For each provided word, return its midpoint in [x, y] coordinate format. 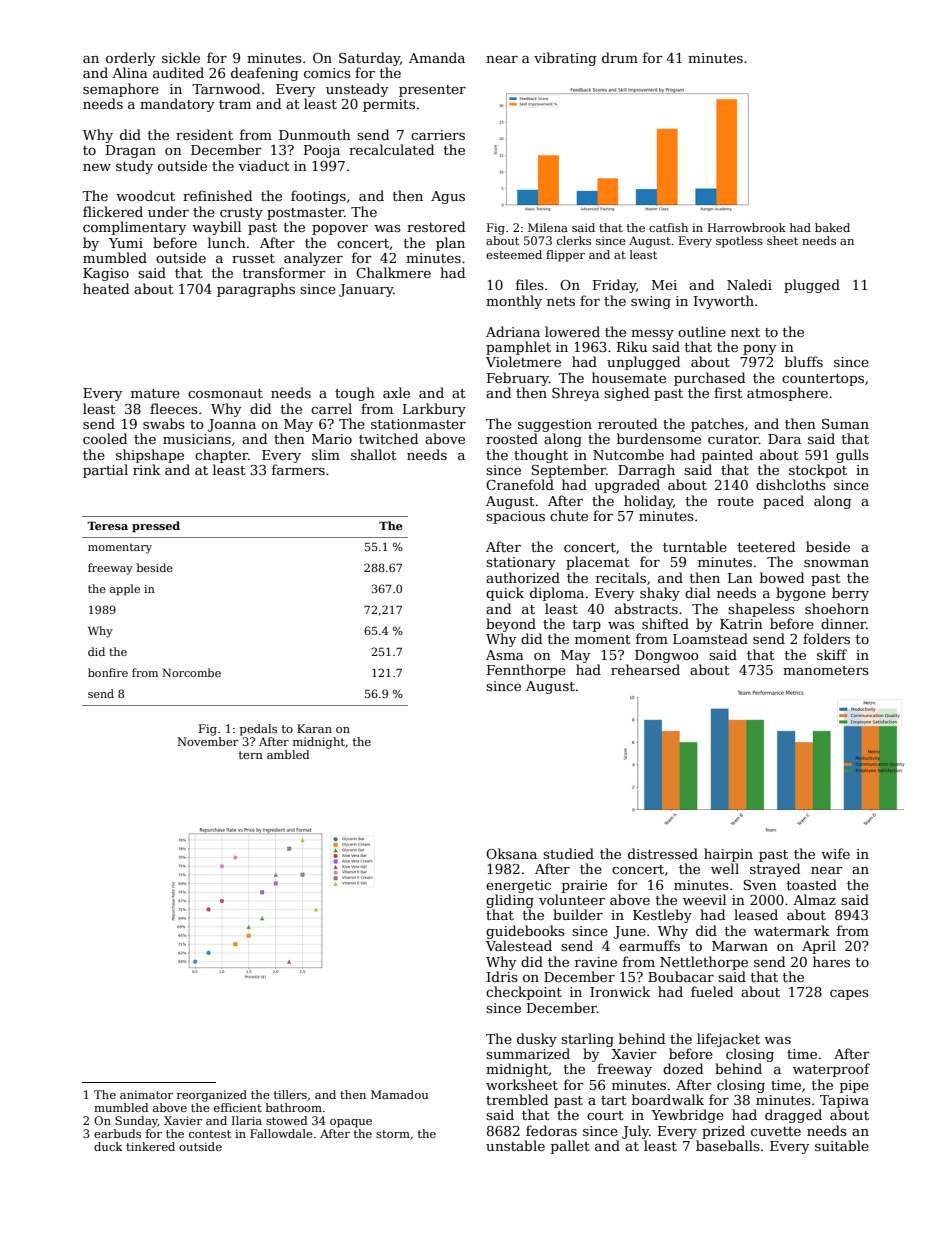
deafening [264, 74]
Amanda [437, 57]
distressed [663, 853]
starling [587, 1040]
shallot [374, 454]
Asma [505, 655]
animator [146, 1094]
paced [783, 502]
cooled [105, 438]
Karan [314, 728]
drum [620, 57]
